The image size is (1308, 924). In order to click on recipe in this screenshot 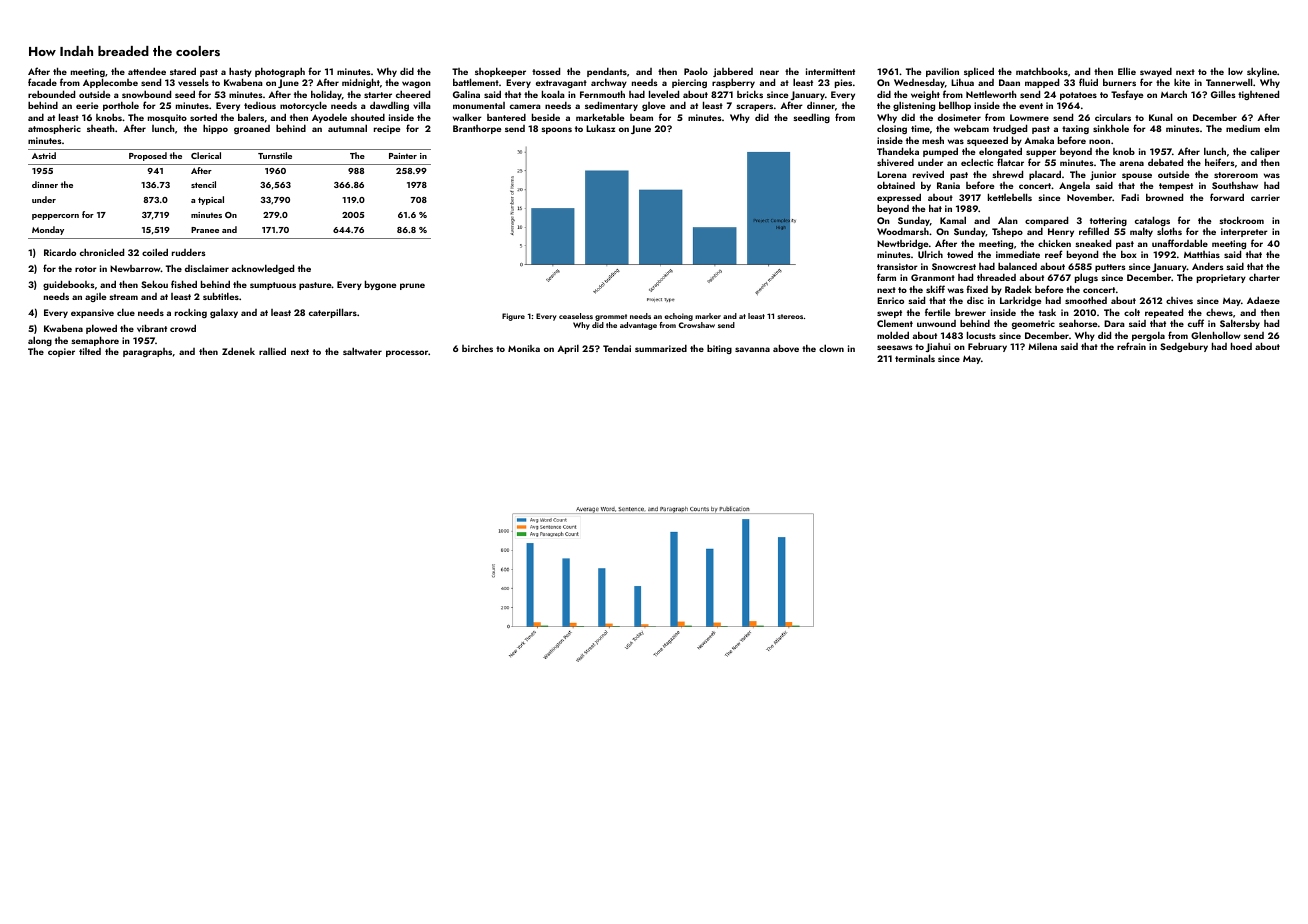, I will do `click(387, 129)`.
